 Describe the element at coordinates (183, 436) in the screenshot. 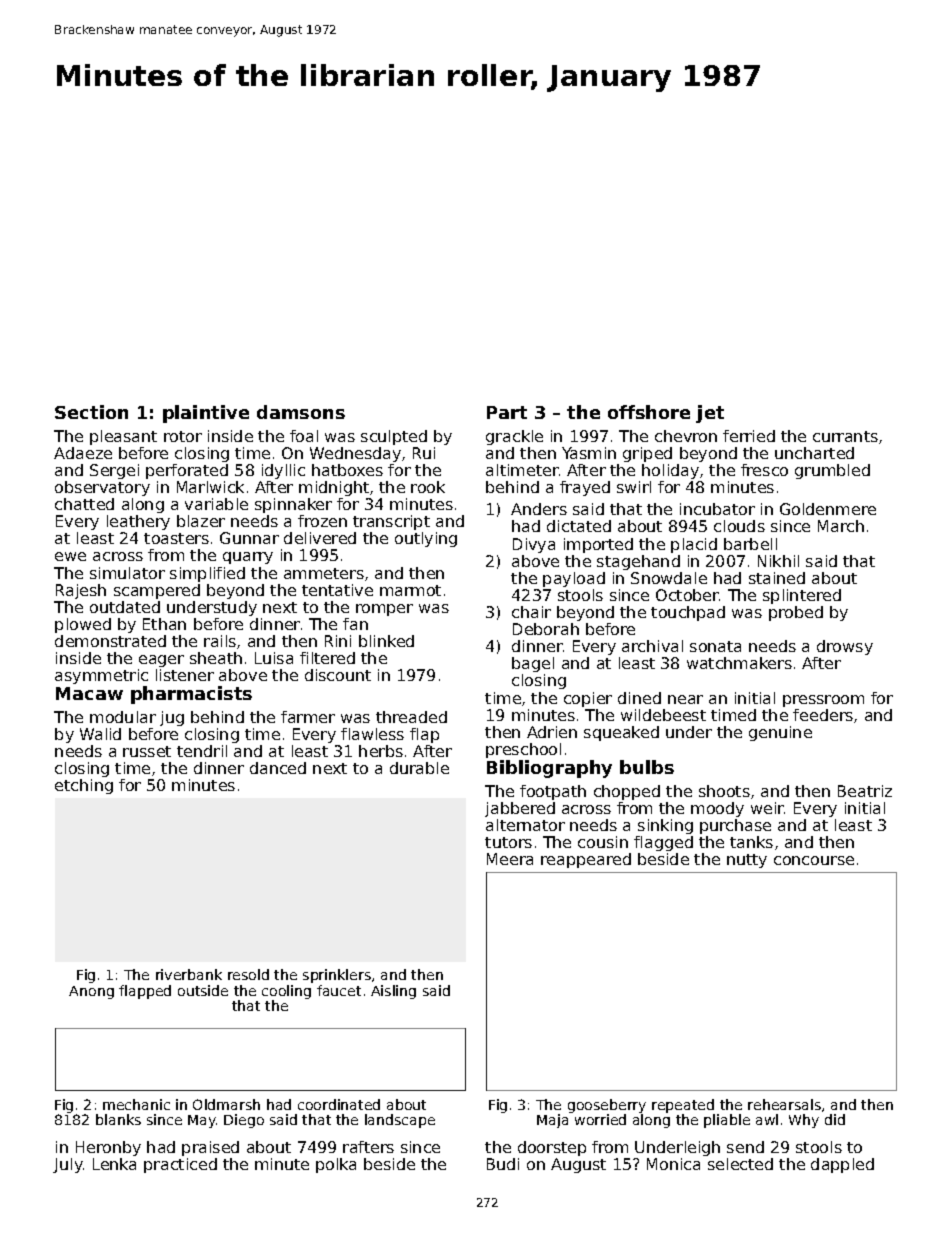

I see `rotor` at that location.
